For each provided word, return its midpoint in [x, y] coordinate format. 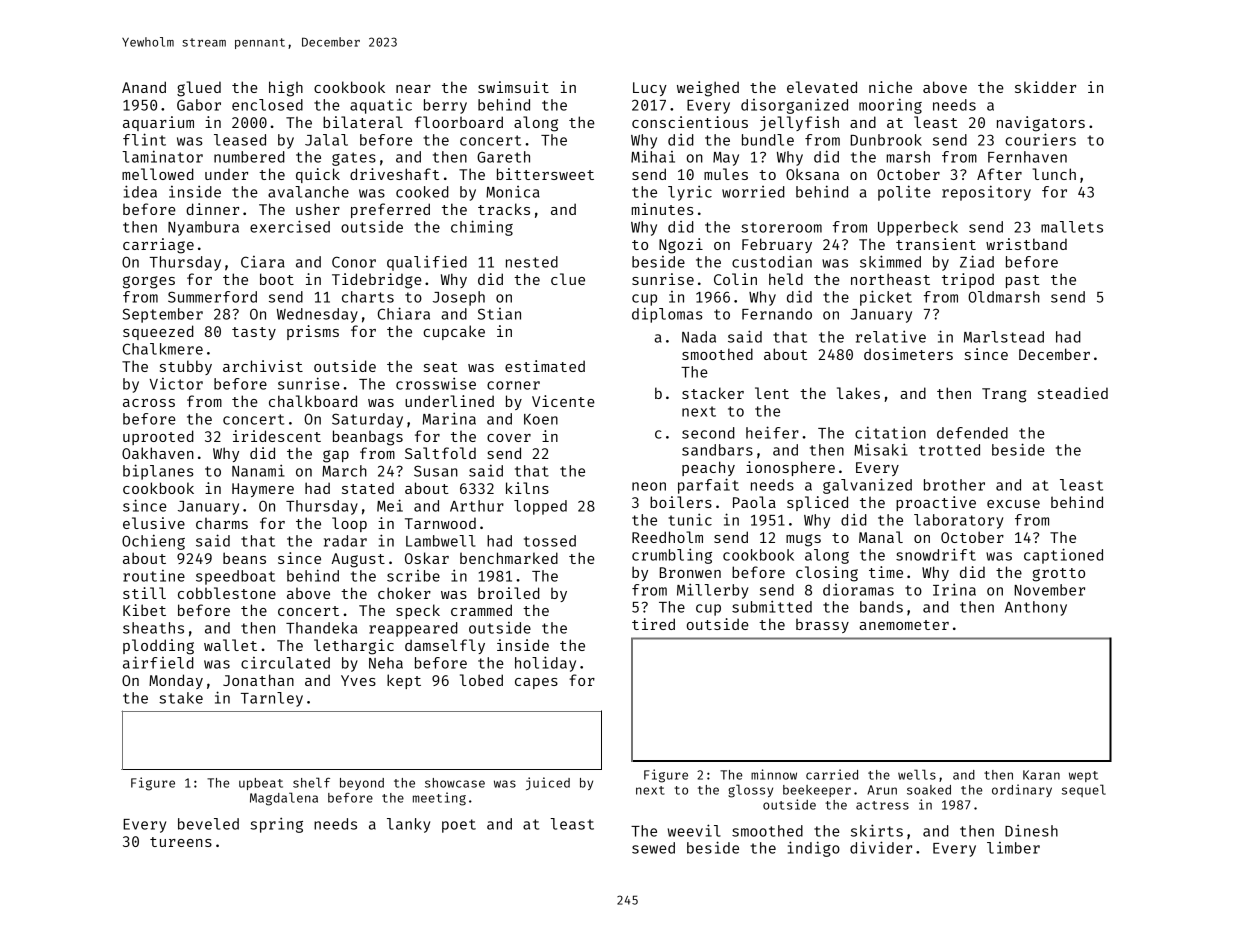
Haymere [263, 490]
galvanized [867, 486]
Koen [541, 419]
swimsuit [513, 87]
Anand [144, 87]
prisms [313, 332]
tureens [181, 842]
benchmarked [509, 558]
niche [890, 87]
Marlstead [1004, 337]
